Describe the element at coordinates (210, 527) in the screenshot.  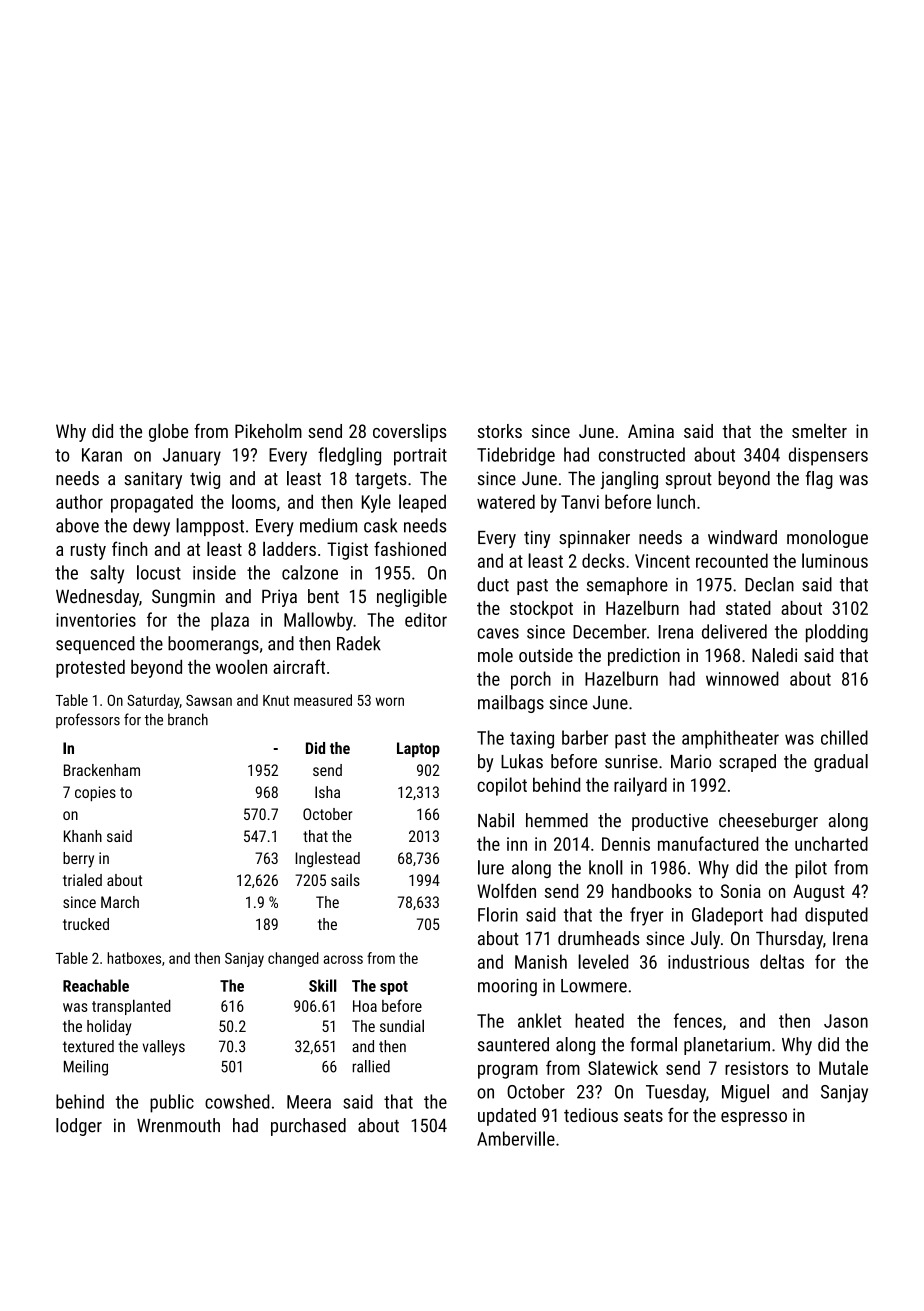
I see `lamppost` at that location.
